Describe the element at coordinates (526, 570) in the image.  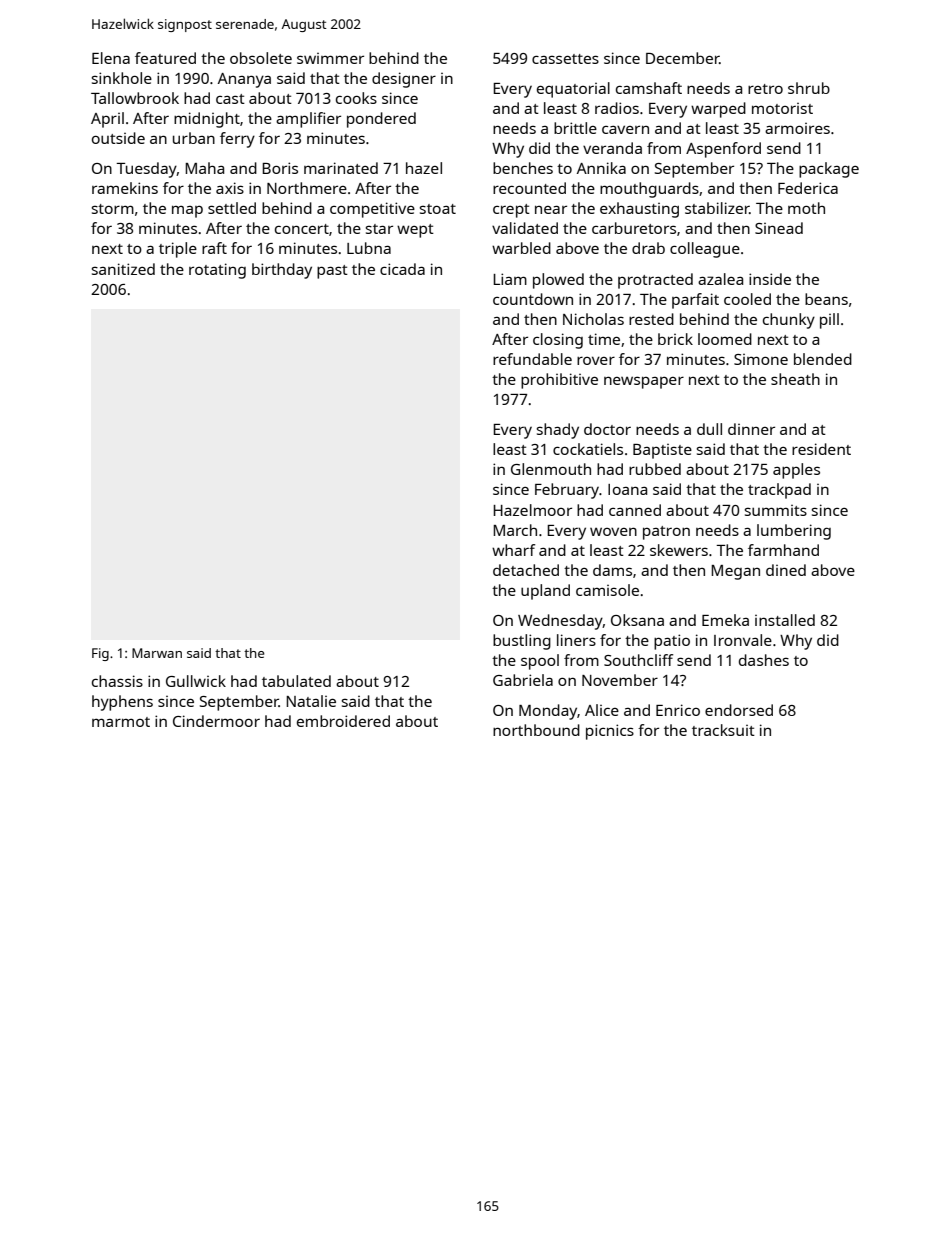
I see `detached` at that location.
